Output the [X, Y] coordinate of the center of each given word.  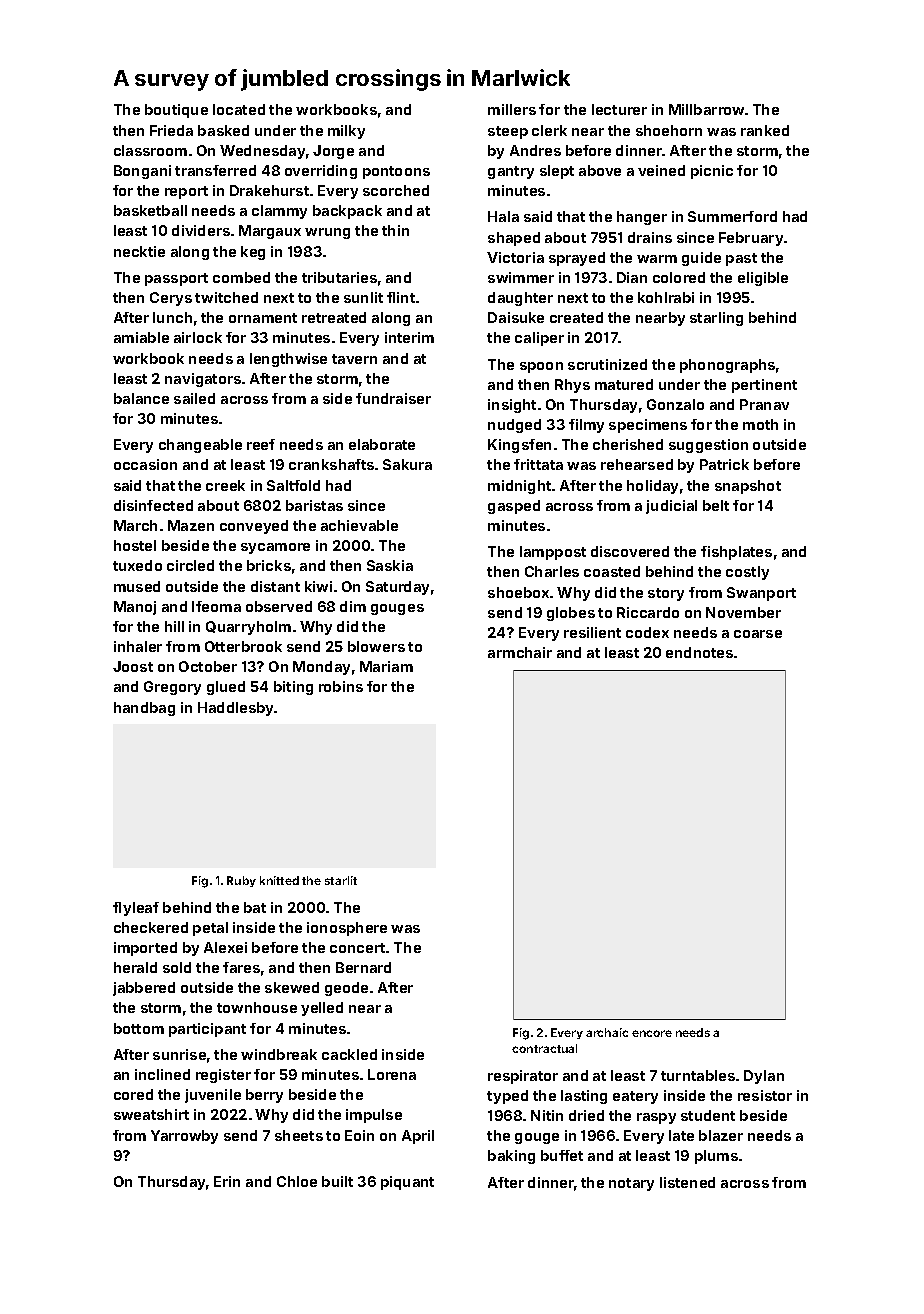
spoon [541, 367]
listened [687, 1182]
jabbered [144, 989]
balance [141, 398]
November [743, 612]
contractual [544, 1048]
